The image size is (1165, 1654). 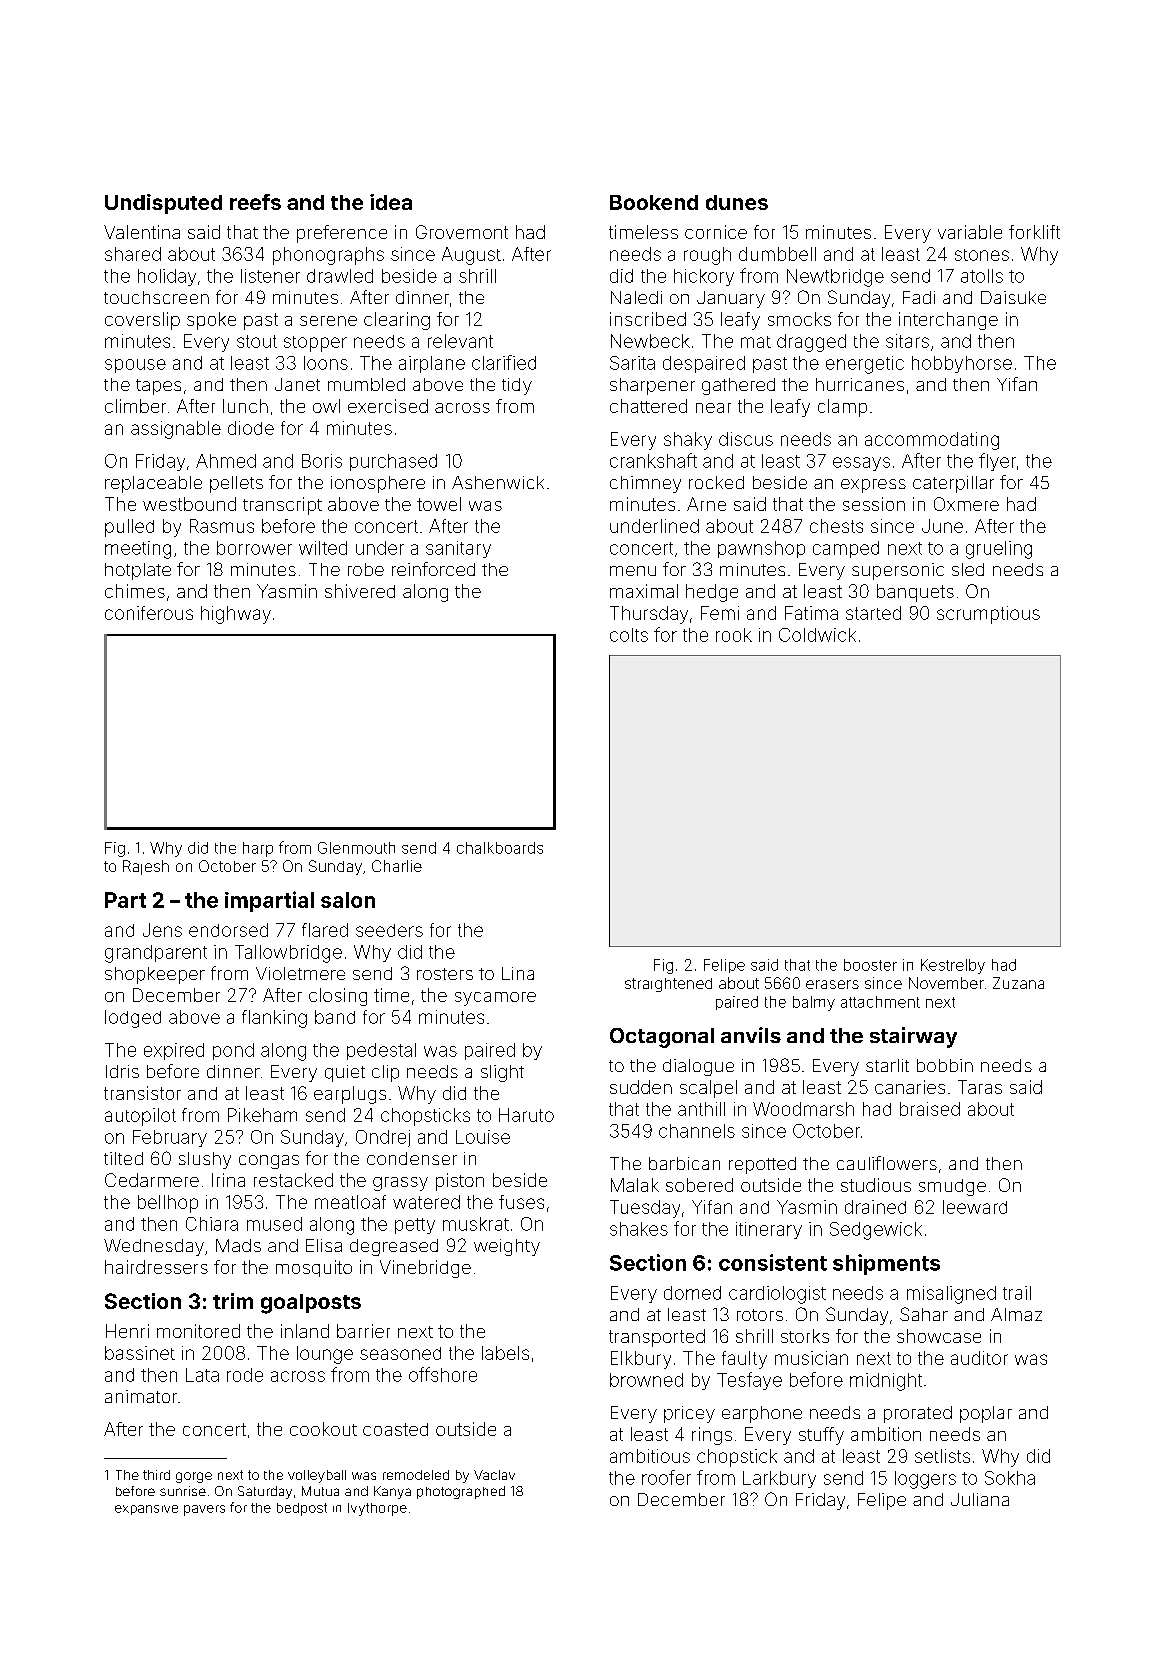 What do you see at coordinates (970, 232) in the image?
I see `variable` at bounding box center [970, 232].
